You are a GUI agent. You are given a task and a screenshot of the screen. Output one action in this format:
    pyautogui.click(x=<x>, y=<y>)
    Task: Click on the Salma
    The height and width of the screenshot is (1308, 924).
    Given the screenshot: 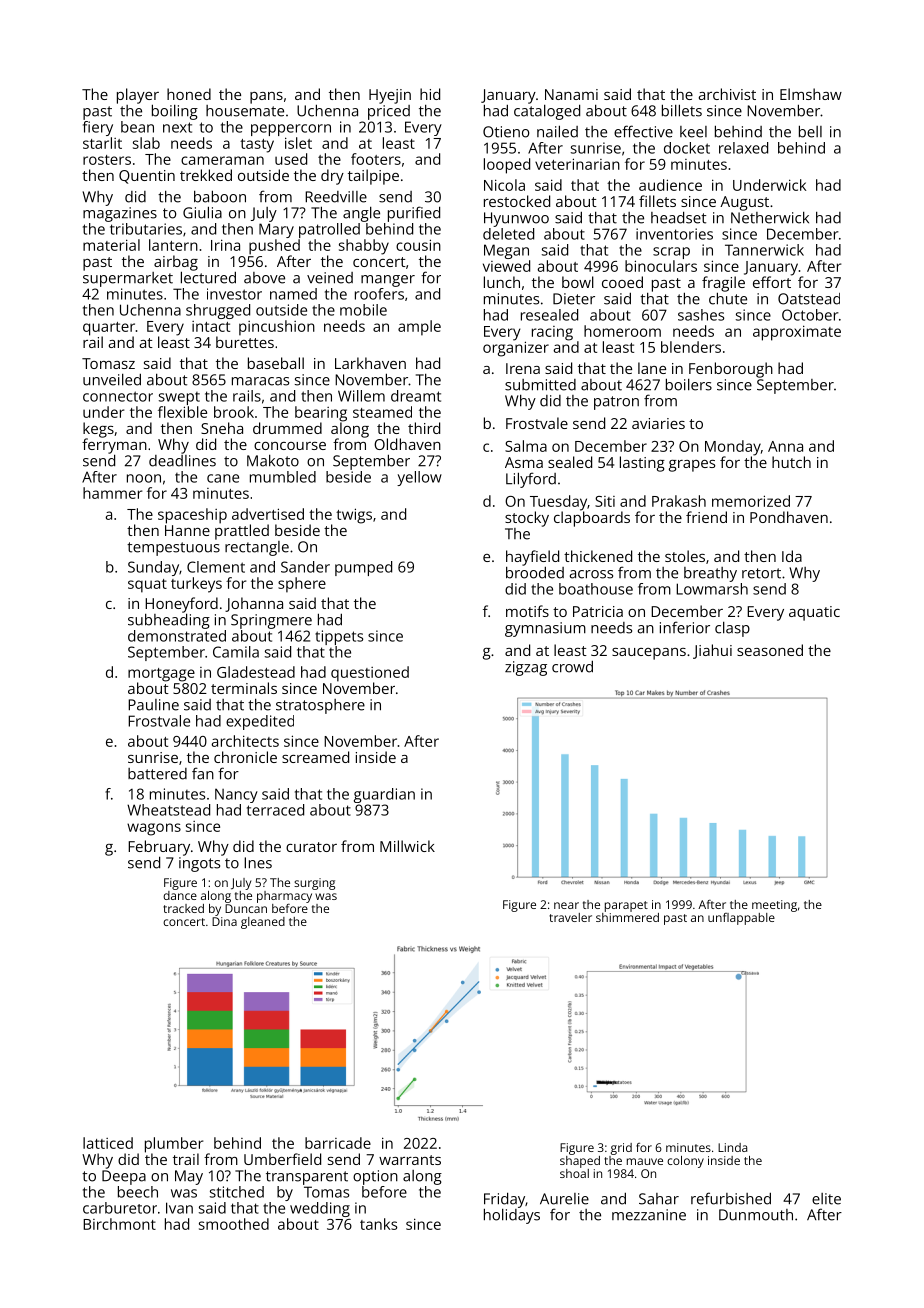 What is the action you would take?
    pyautogui.click(x=526, y=446)
